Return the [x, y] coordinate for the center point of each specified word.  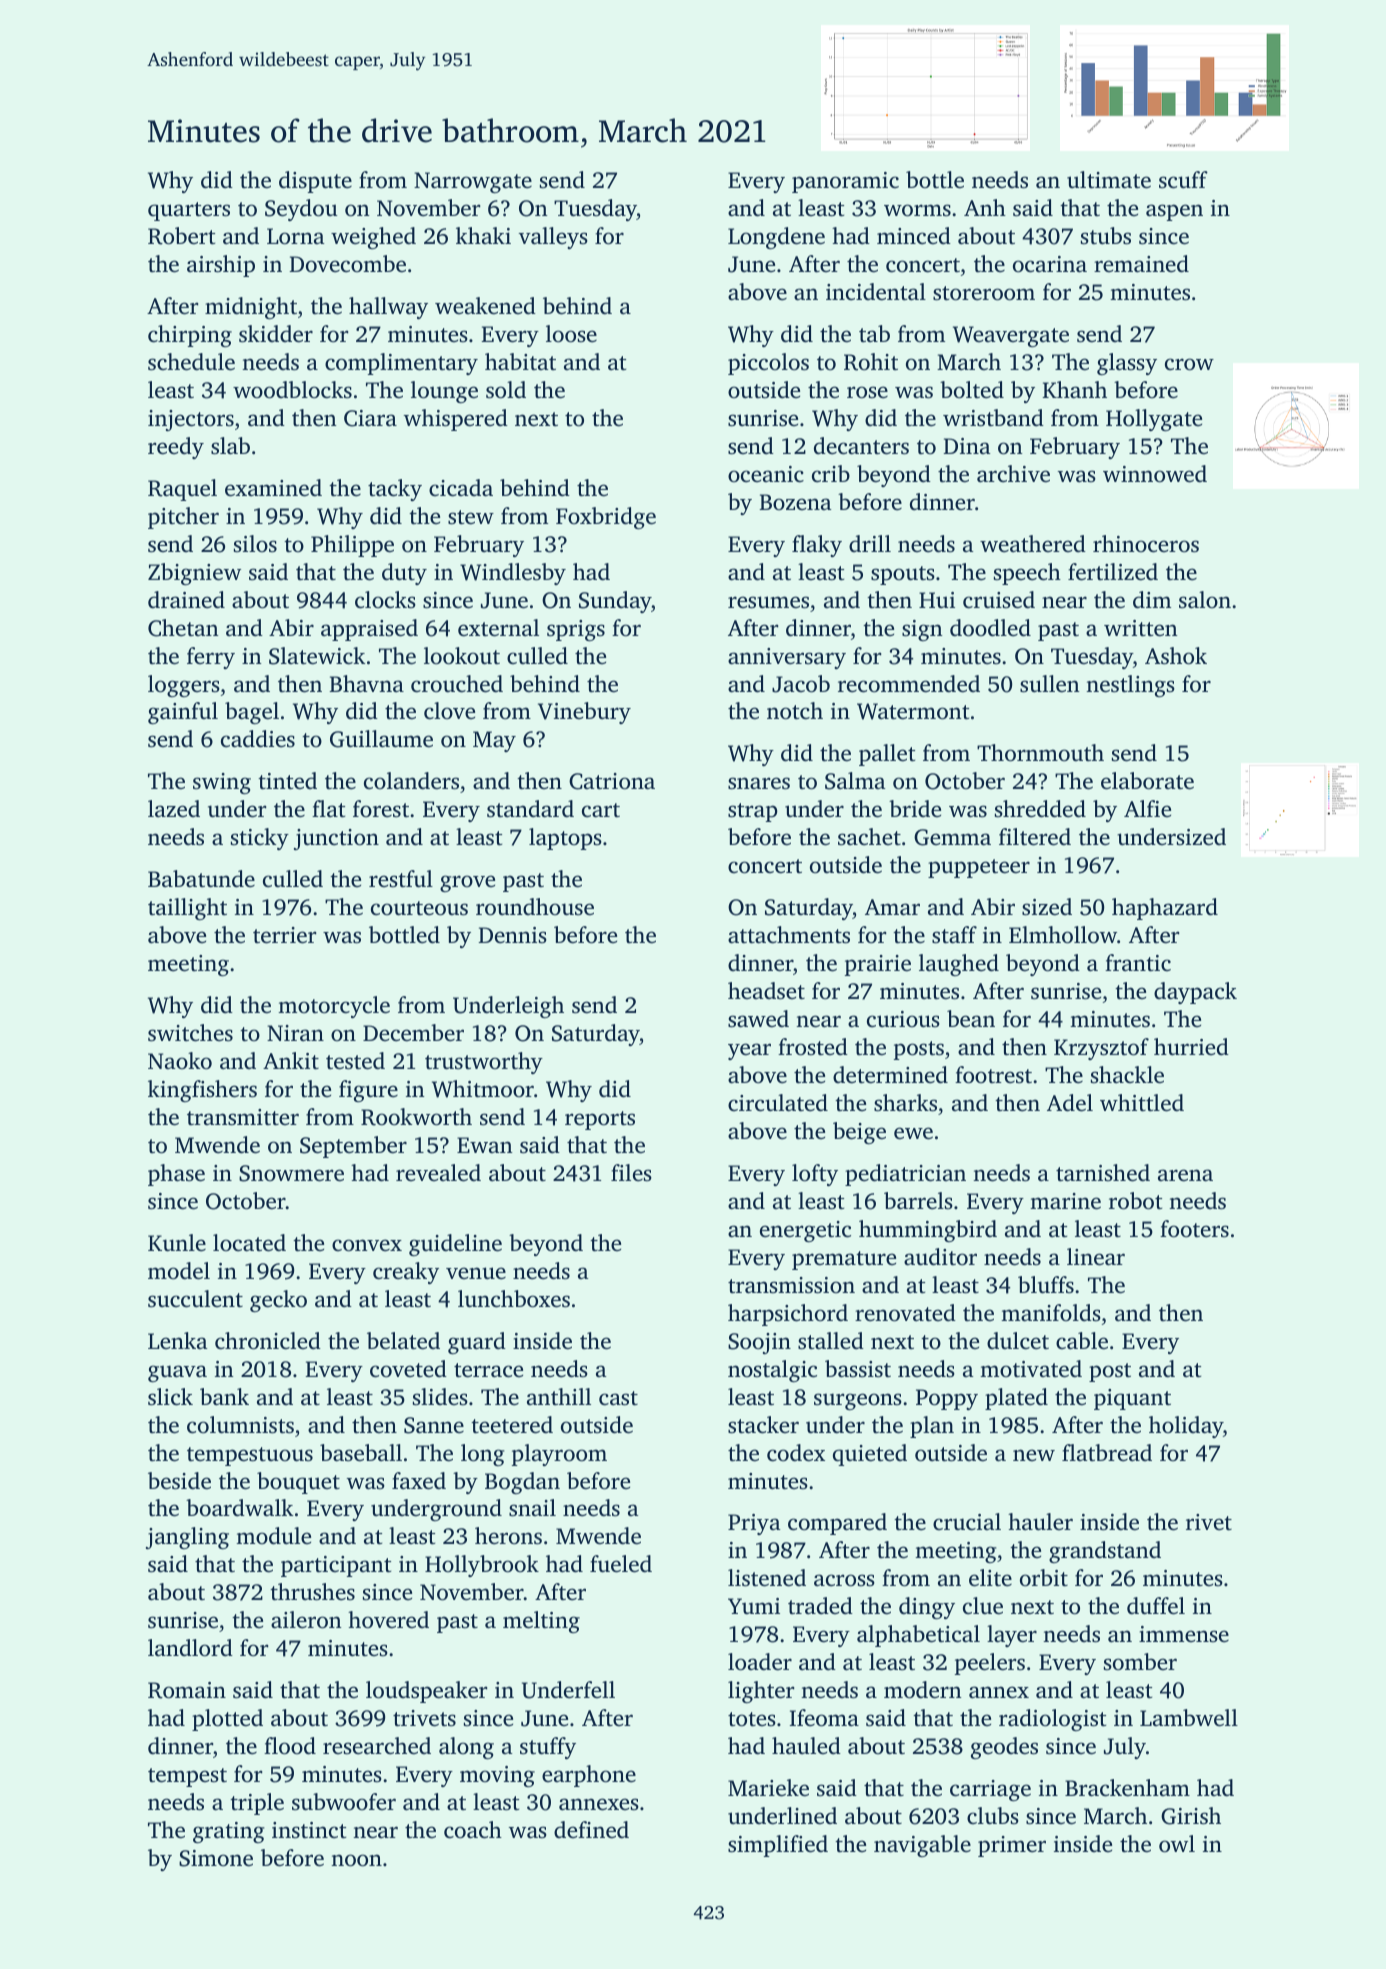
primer [1012, 1846]
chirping [190, 336]
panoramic [845, 182]
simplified [778, 1846]
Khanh [1074, 390]
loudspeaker [426, 1692]
